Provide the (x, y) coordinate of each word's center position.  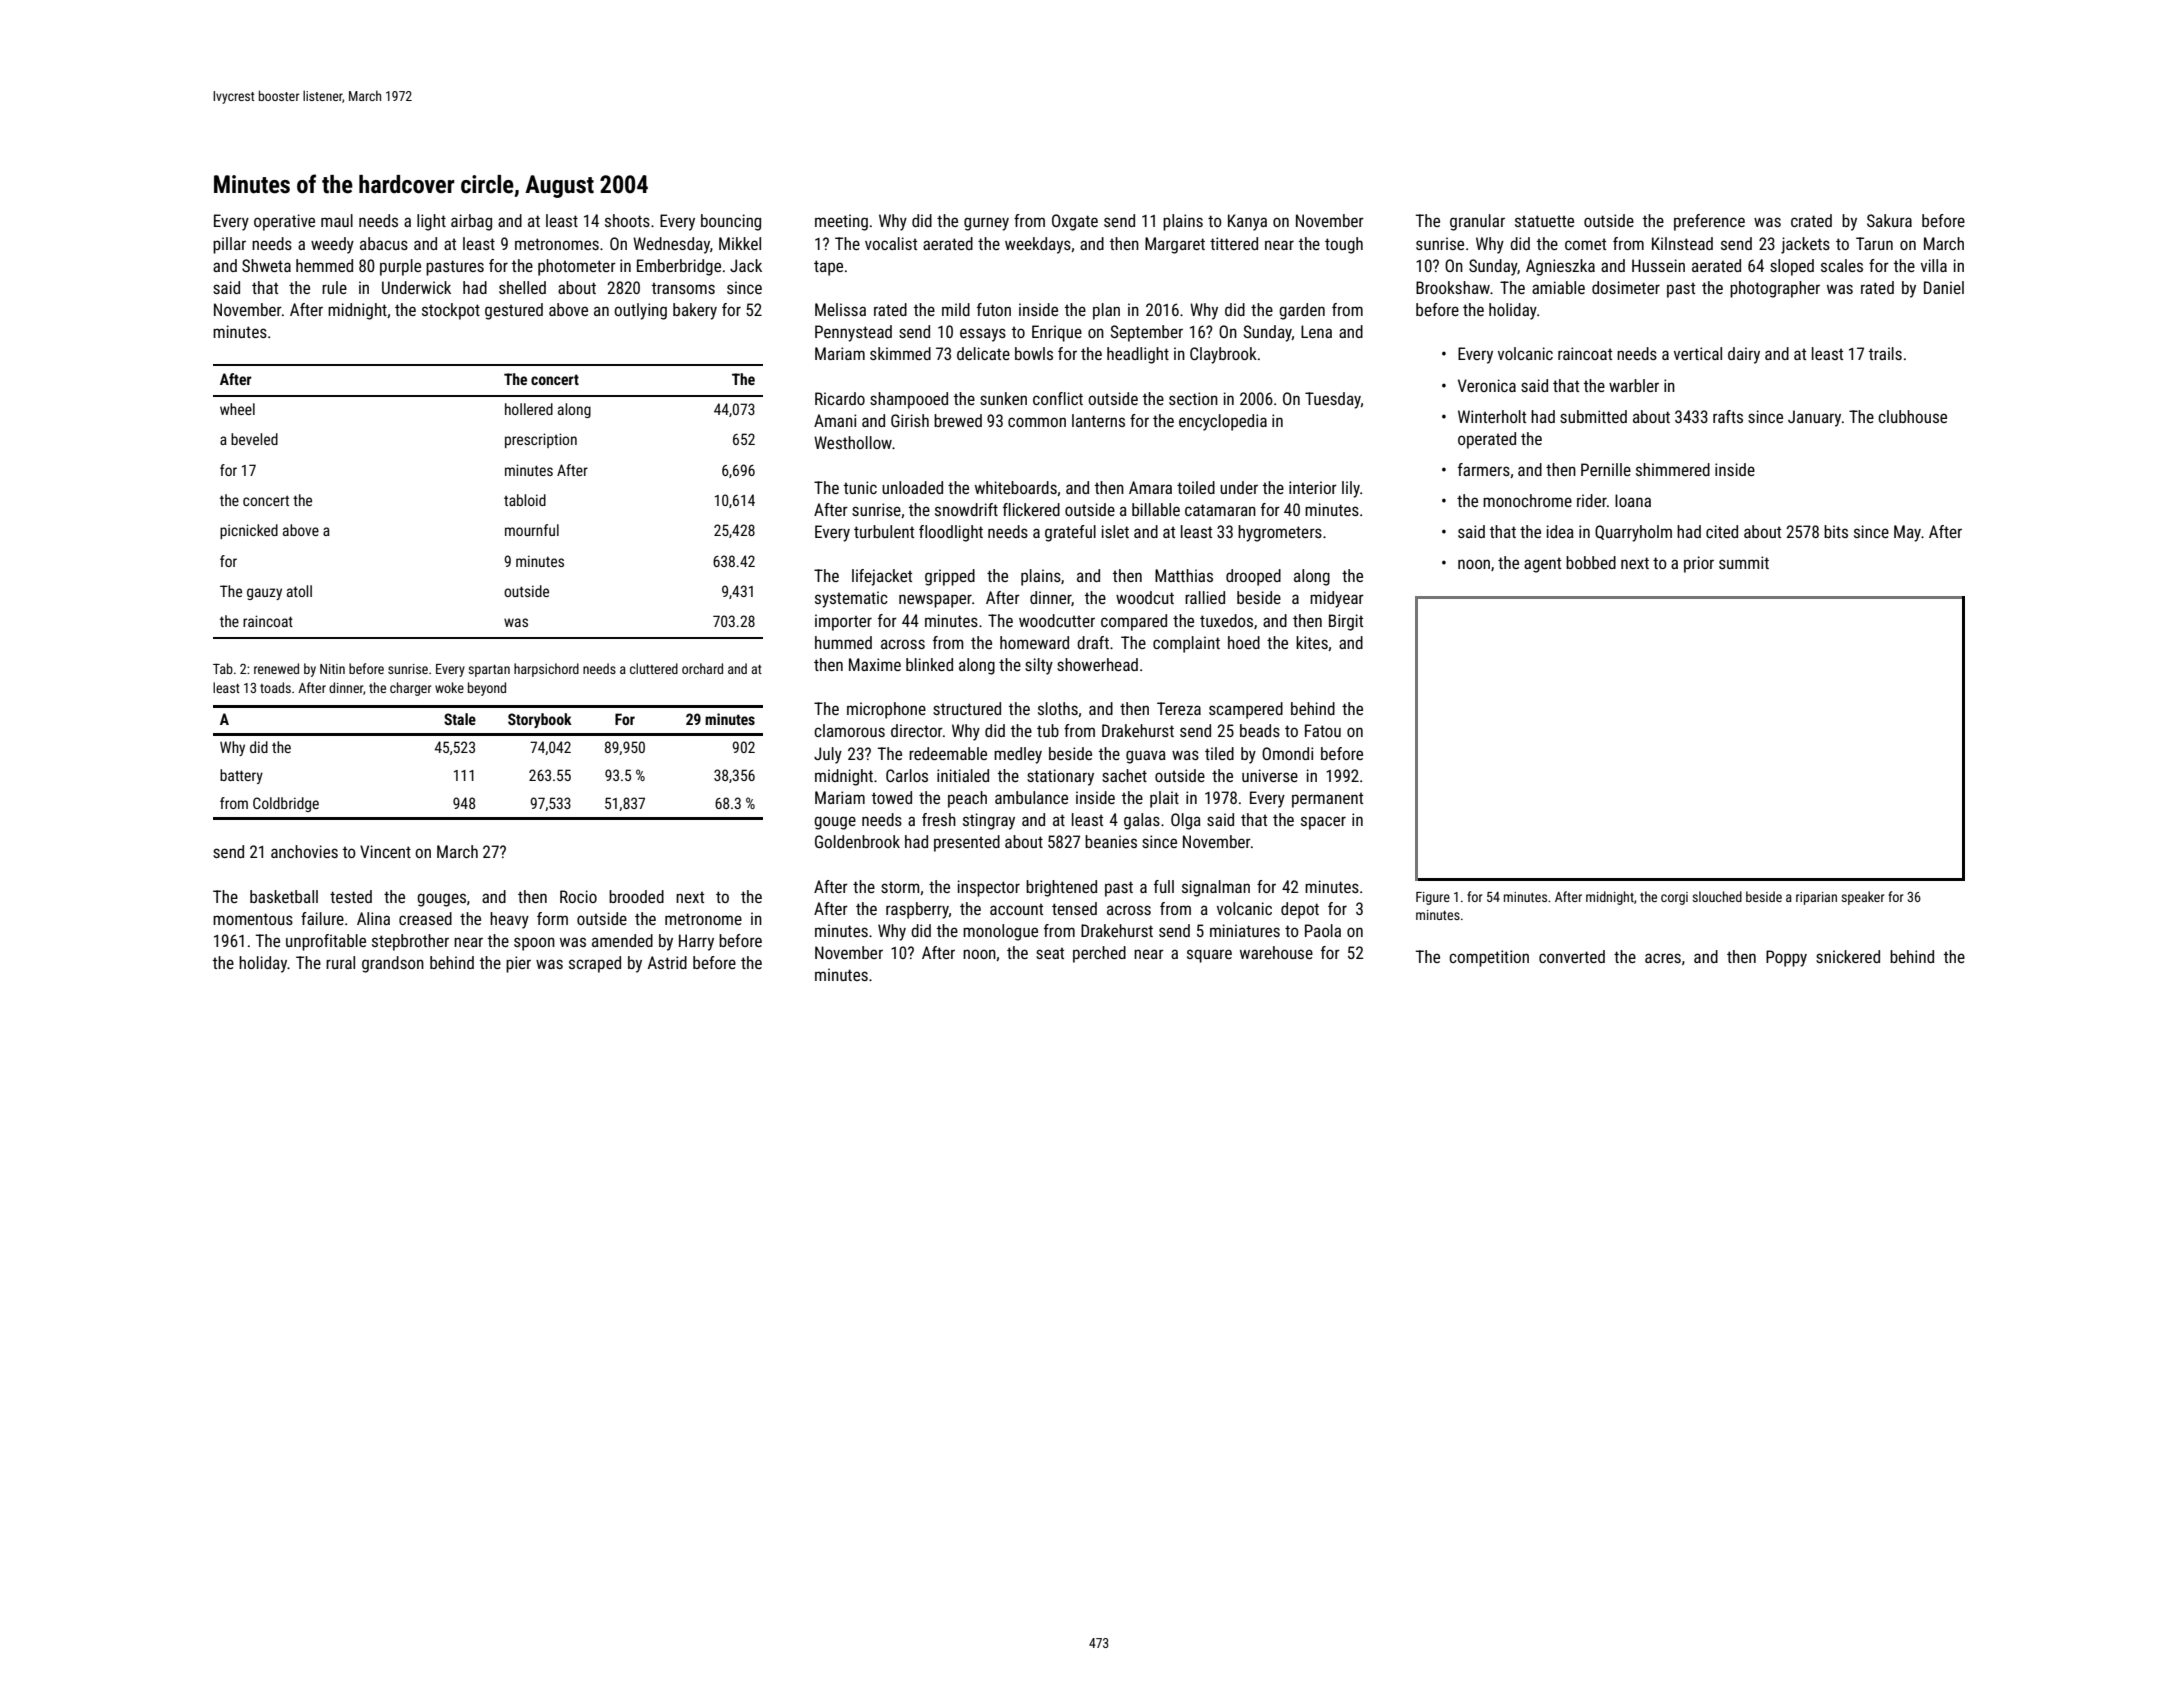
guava (1146, 757)
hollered (529, 409)
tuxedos (1226, 620)
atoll (299, 591)
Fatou (1323, 730)
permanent (1327, 800)
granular (1477, 222)
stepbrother (410, 942)
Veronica (1487, 385)
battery (241, 776)
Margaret (1175, 245)
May (1907, 533)
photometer (577, 267)
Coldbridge (286, 804)
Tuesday (1333, 400)
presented (967, 843)
